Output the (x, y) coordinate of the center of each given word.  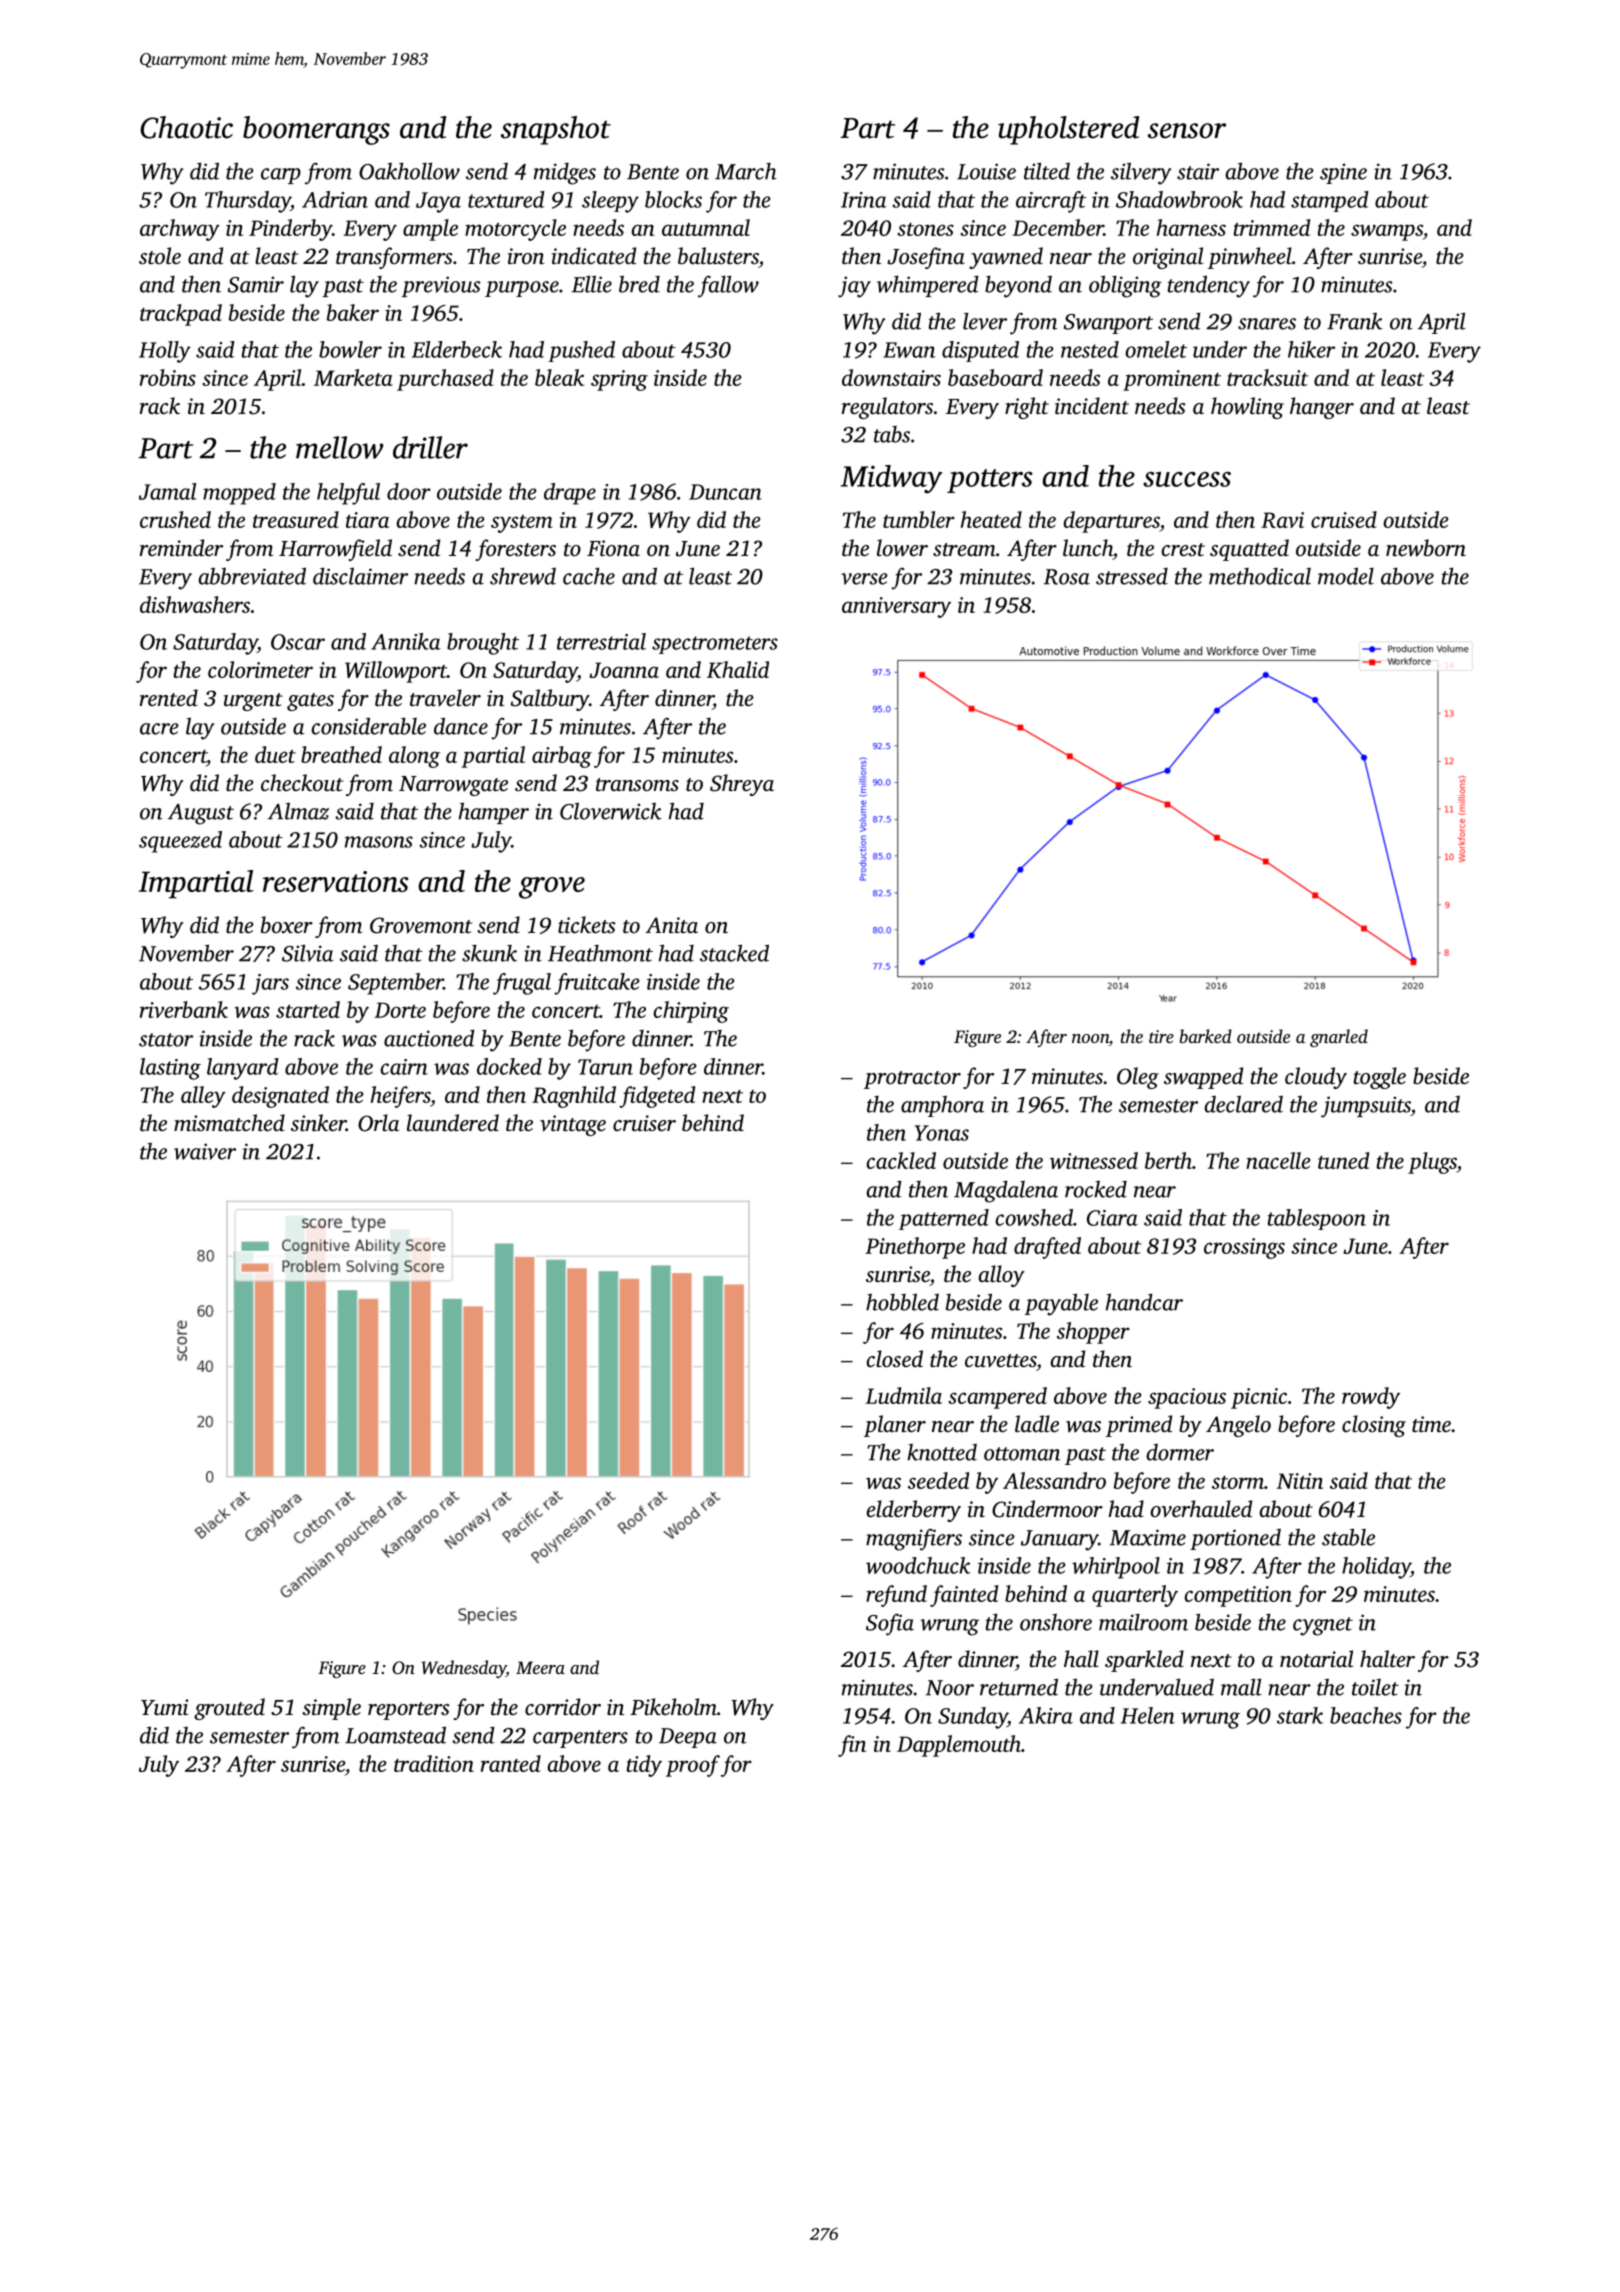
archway (180, 230)
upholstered (1068, 130)
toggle (1380, 1078)
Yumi (165, 1707)
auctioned (429, 1038)
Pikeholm (673, 1707)
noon (1090, 1040)
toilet (1375, 1687)
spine (1343, 173)
